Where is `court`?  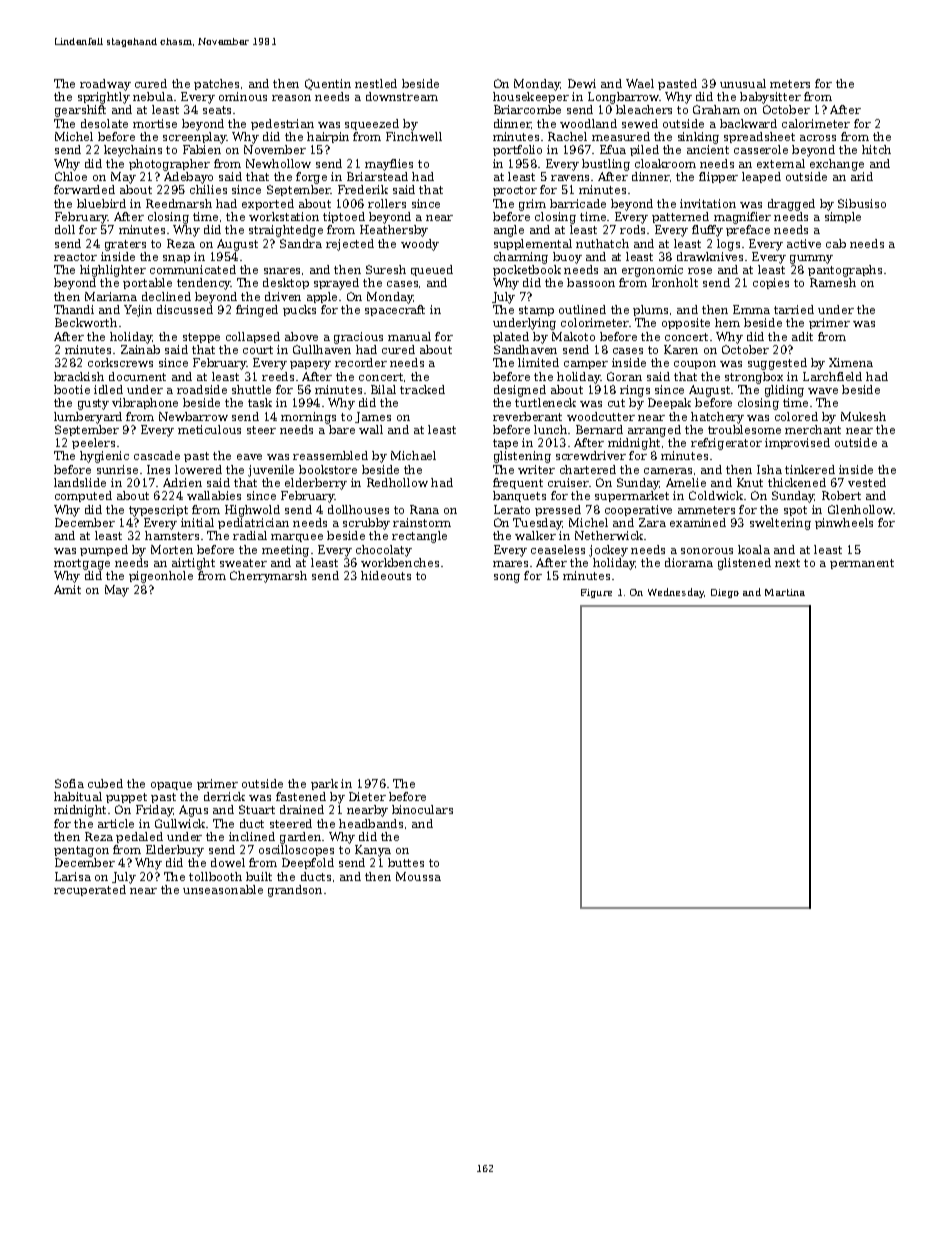
court is located at coordinates (258, 350).
